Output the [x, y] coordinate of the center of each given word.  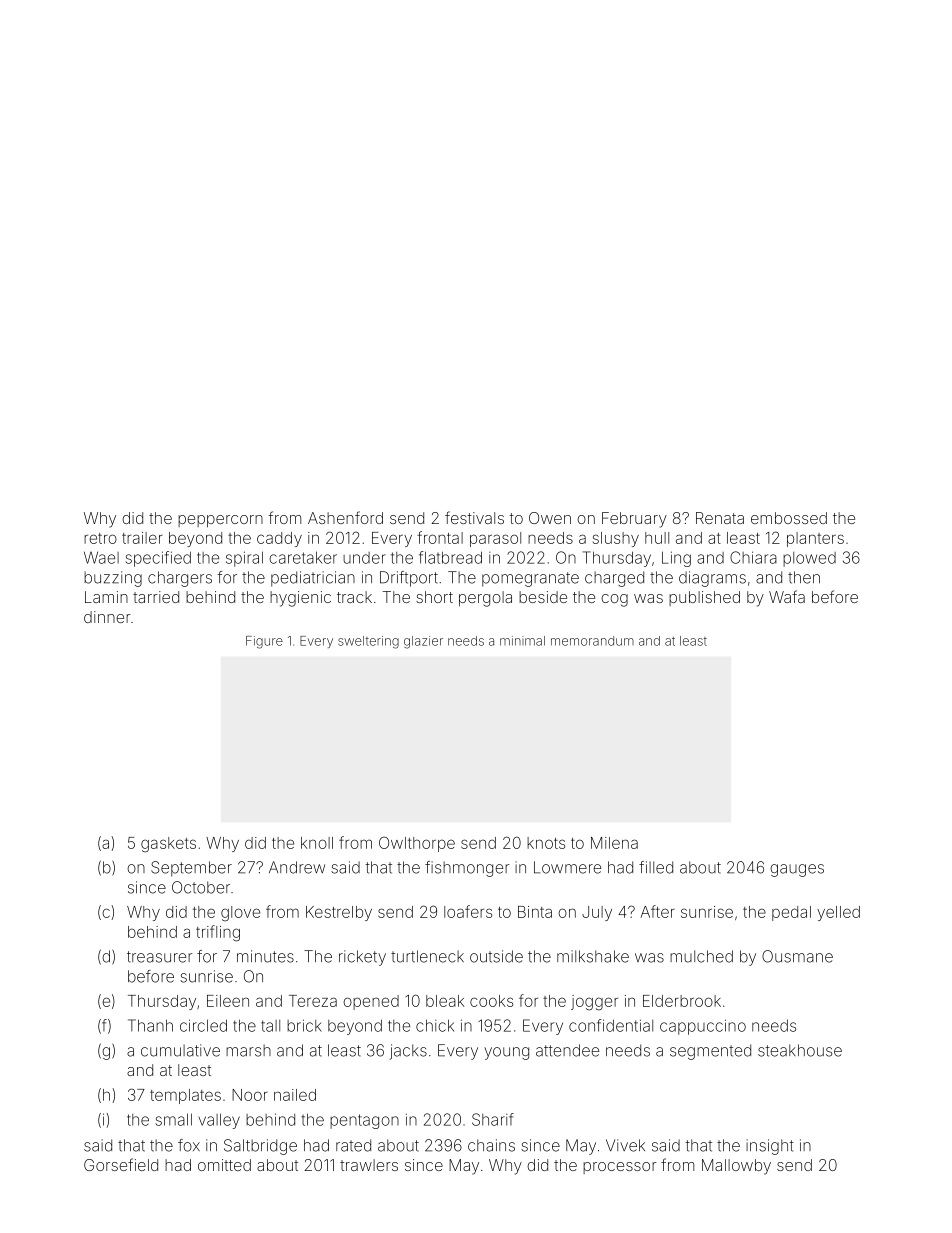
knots [546, 843]
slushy [616, 539]
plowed [809, 559]
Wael [101, 558]
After [657, 911]
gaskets [168, 845]
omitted [224, 1165]
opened [371, 1002]
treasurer [160, 957]
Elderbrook [682, 1001]
